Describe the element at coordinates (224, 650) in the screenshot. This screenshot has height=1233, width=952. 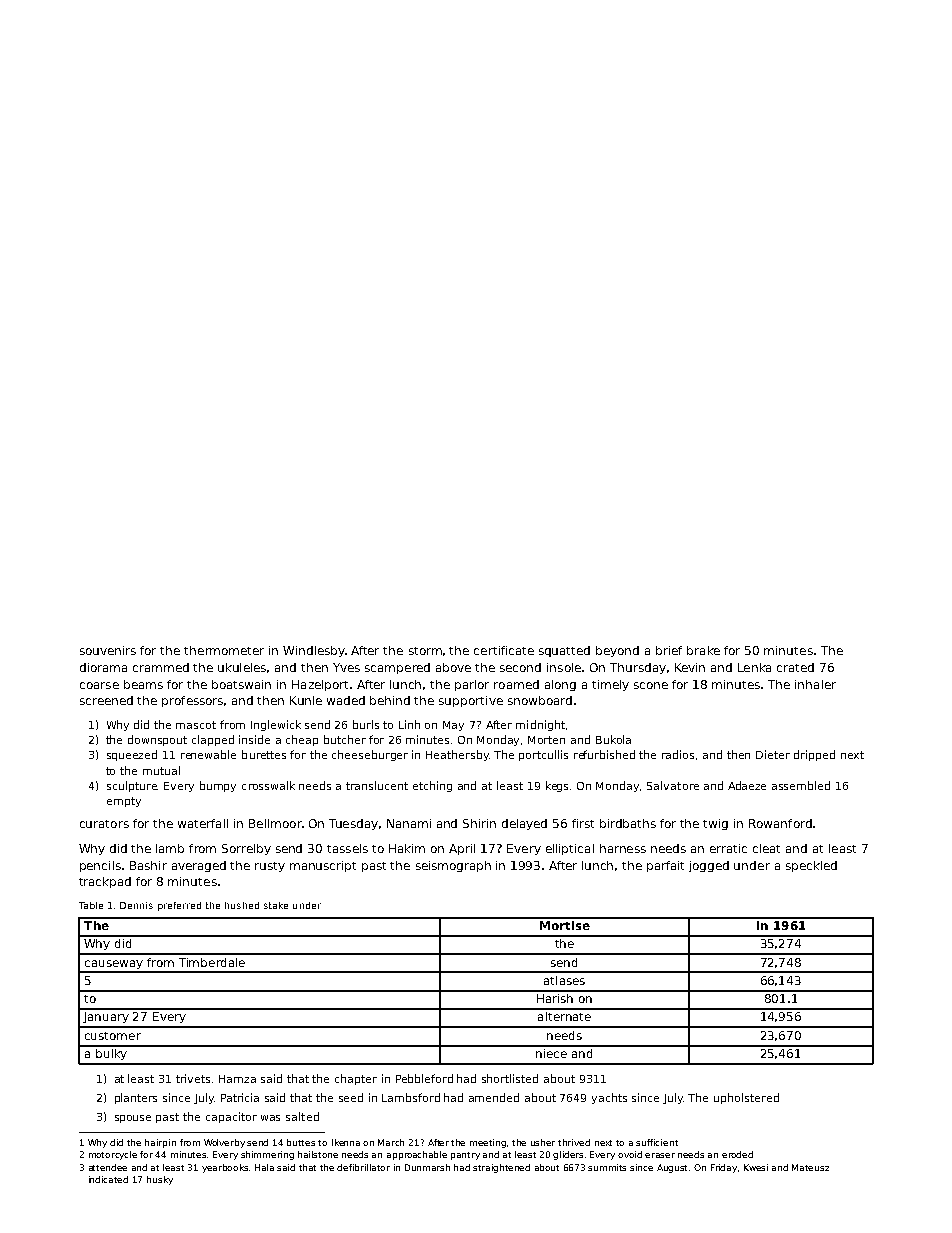
I see `thermometer` at that location.
